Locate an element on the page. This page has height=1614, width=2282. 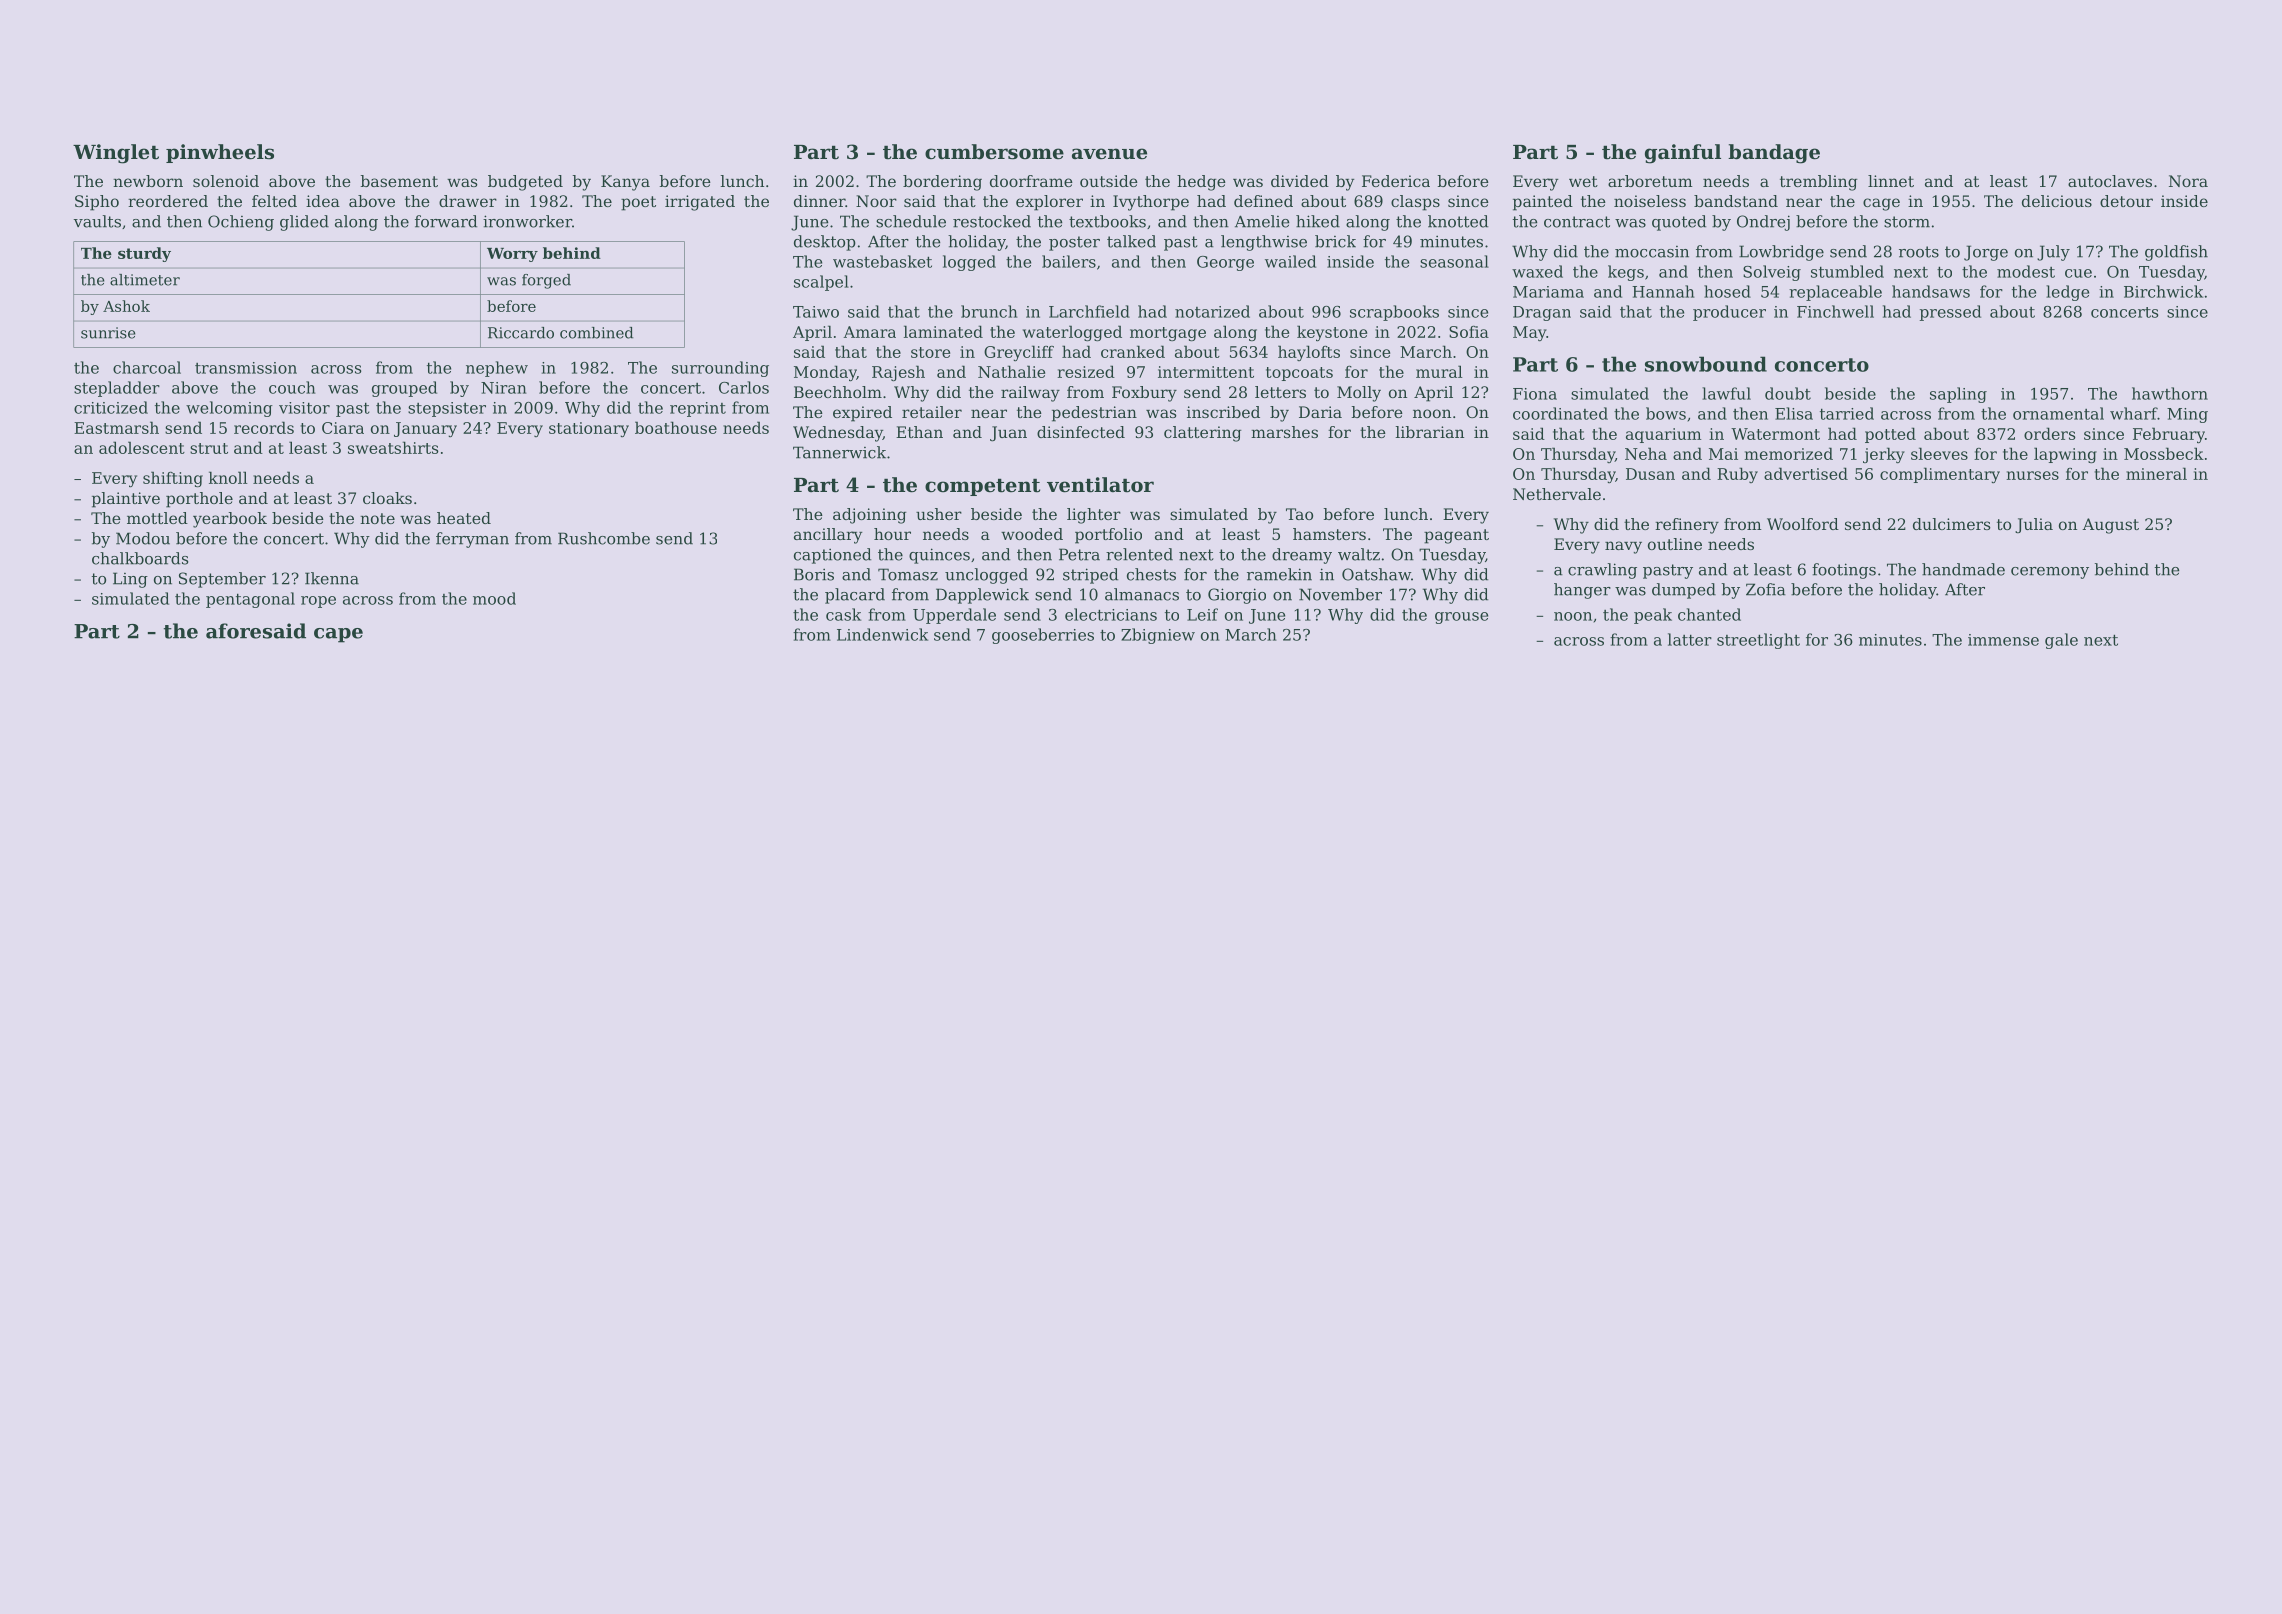
cage is located at coordinates (1881, 204).
